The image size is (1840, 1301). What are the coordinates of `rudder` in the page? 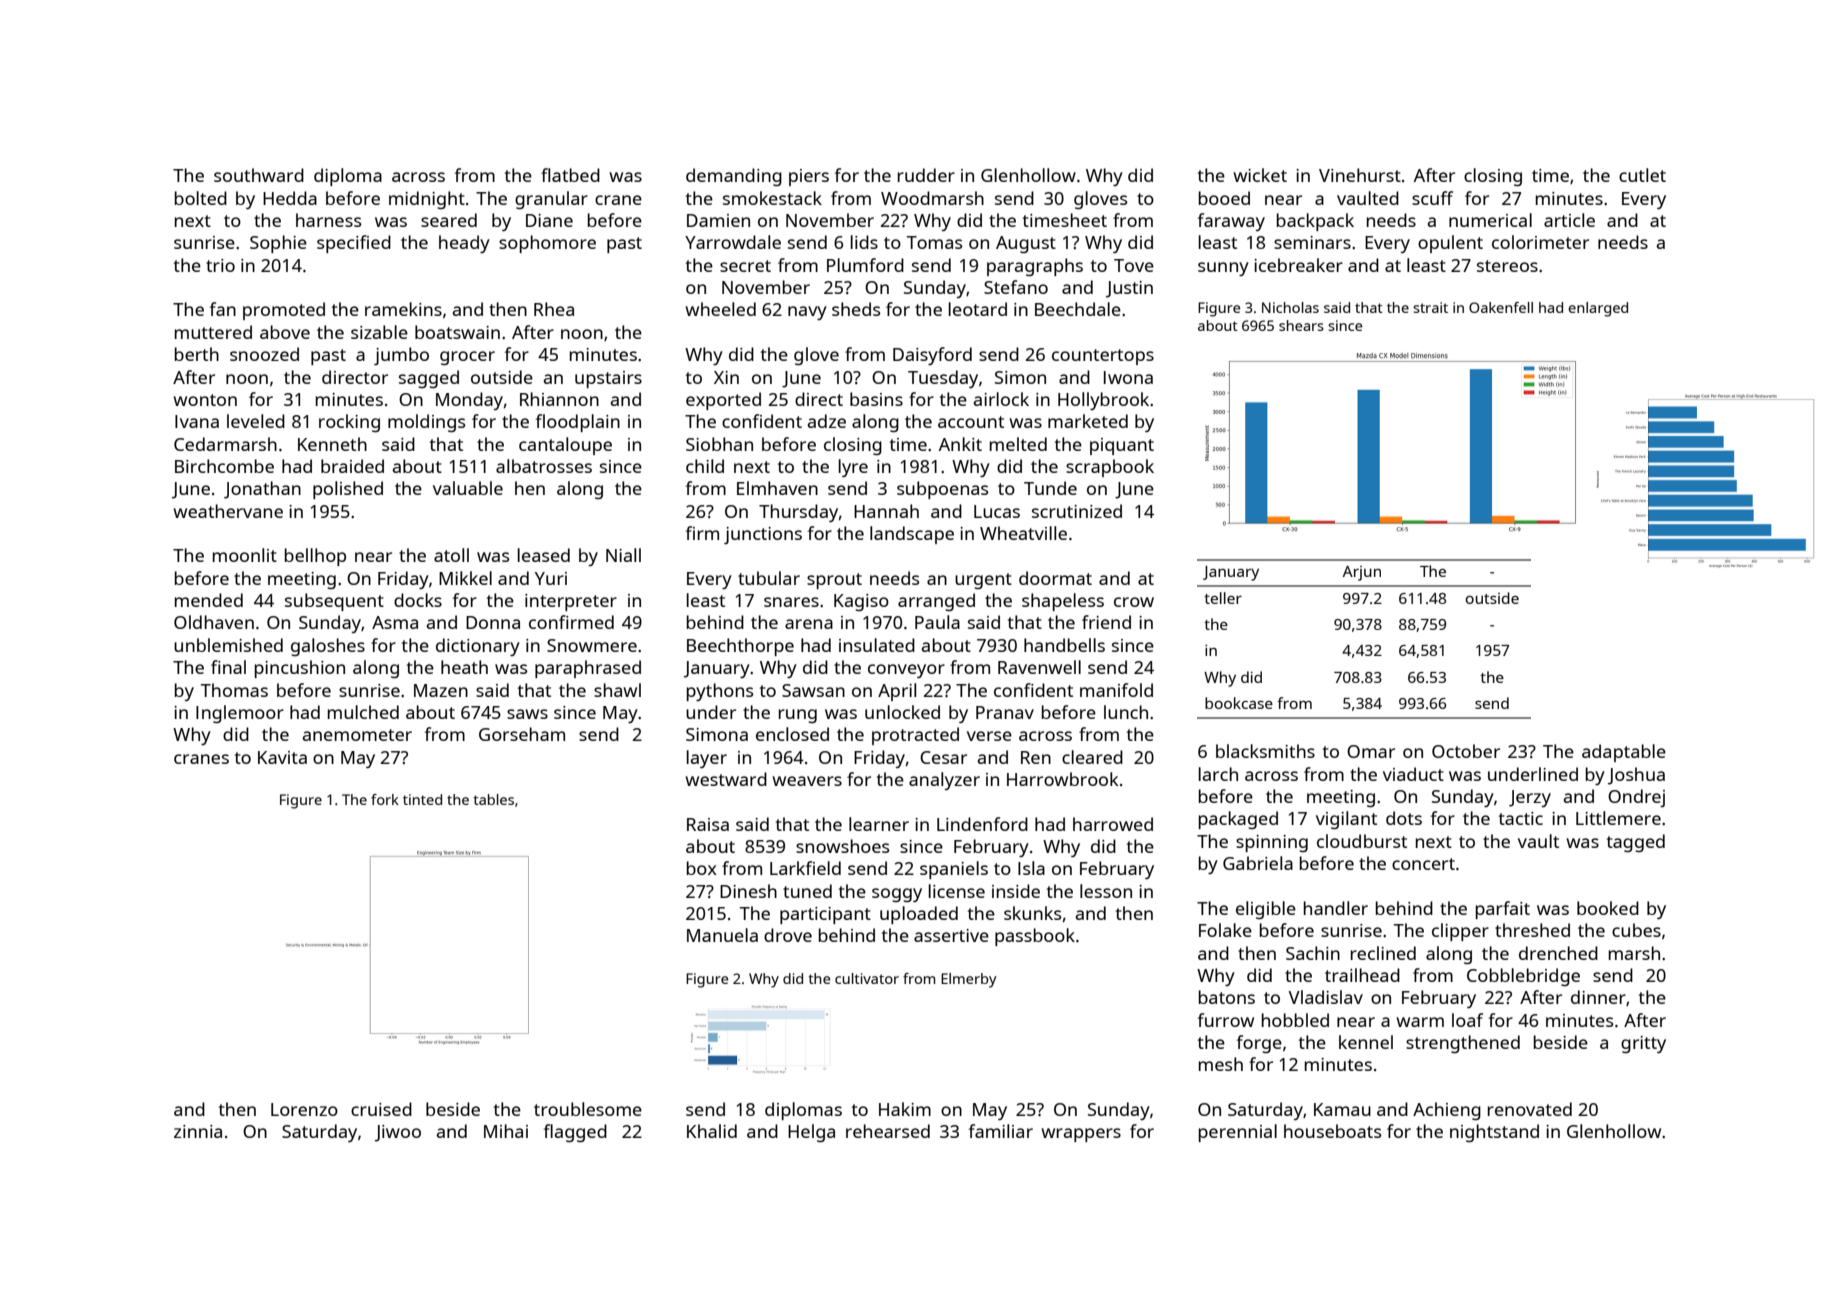 It's located at (926, 175).
